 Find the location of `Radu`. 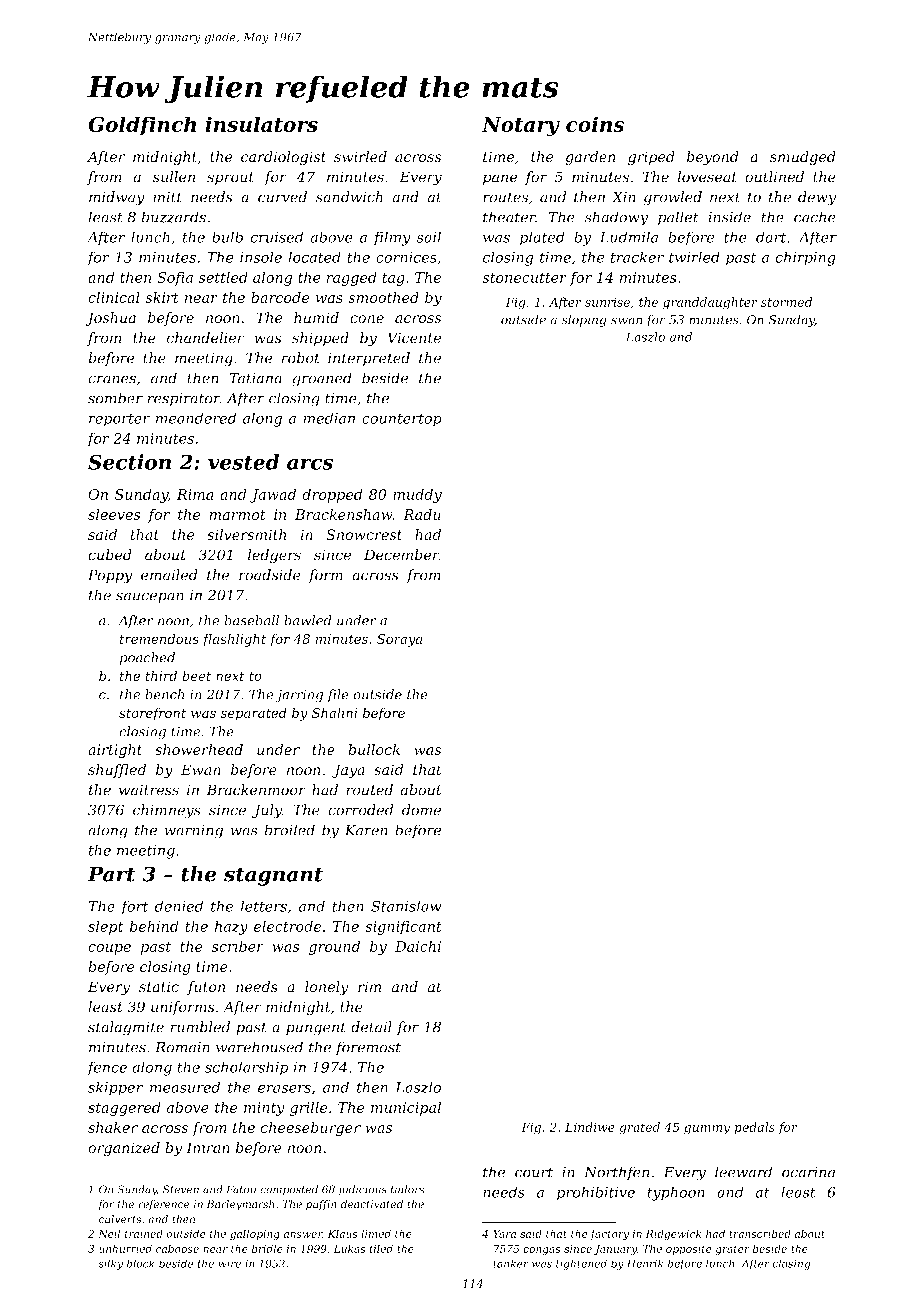

Radu is located at coordinates (422, 514).
